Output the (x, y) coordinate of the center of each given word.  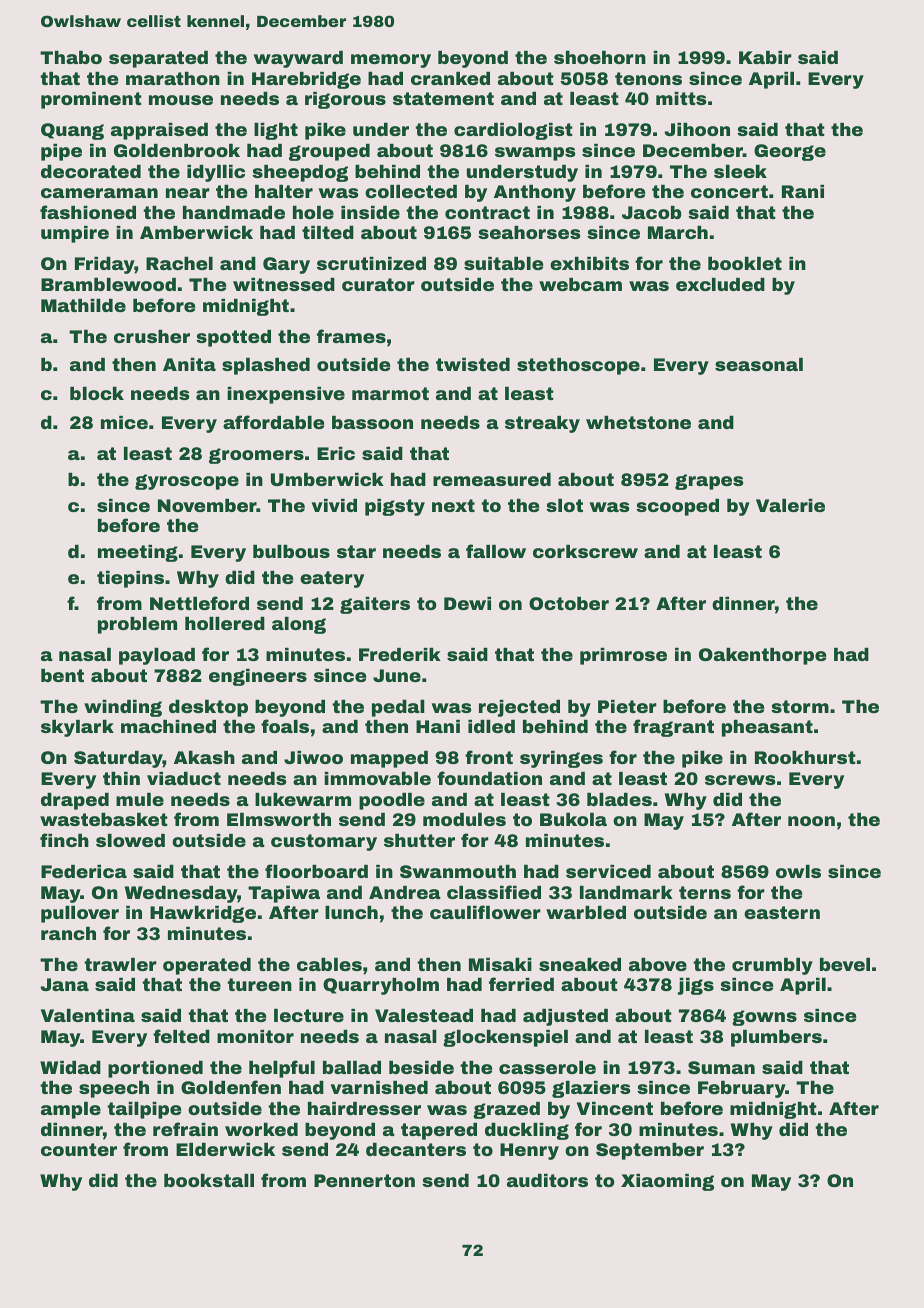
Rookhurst (805, 757)
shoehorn (600, 57)
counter (79, 1149)
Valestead (424, 1015)
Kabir (765, 57)
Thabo (71, 57)
